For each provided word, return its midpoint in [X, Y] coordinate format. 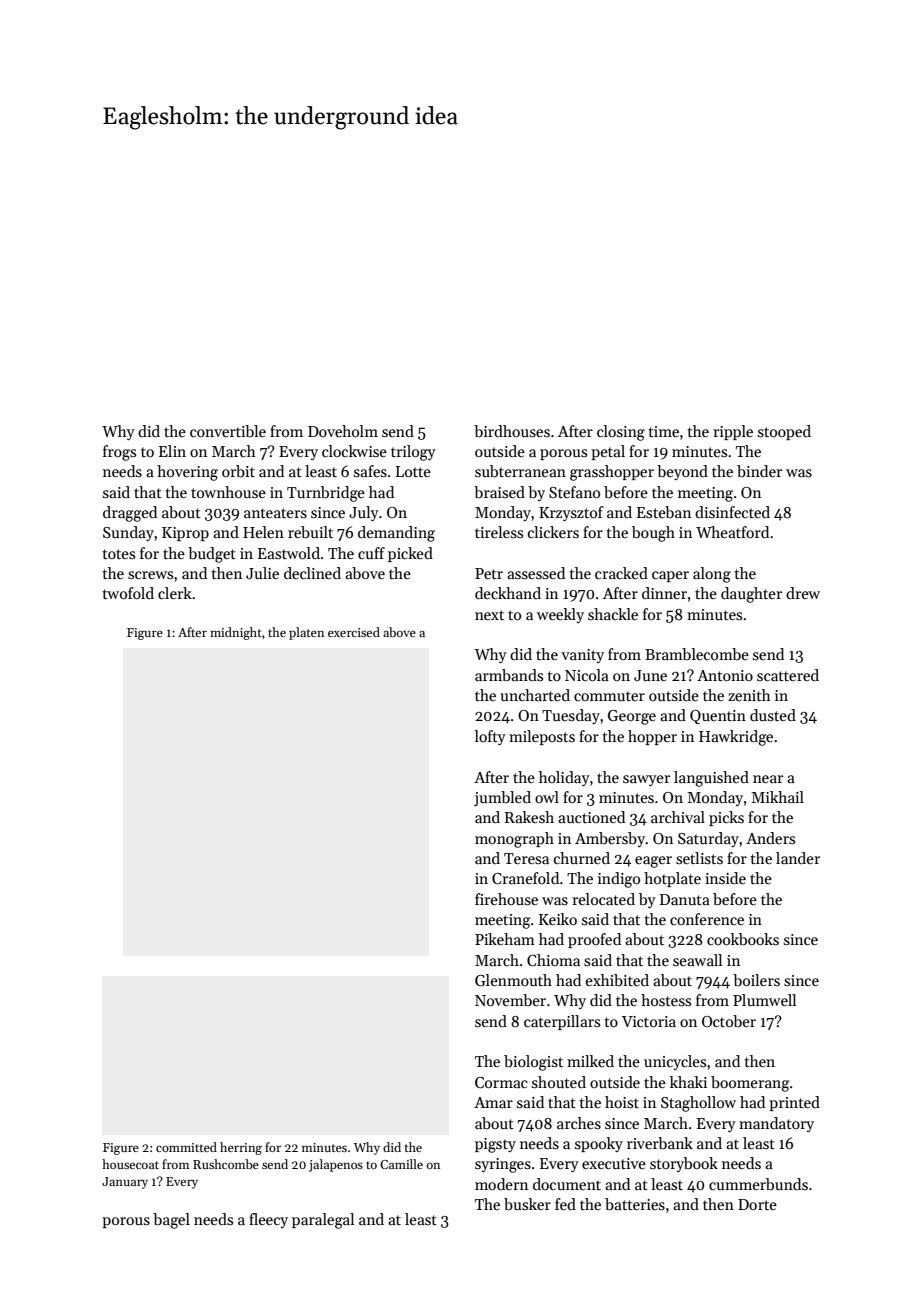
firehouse [506, 899]
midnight [236, 633]
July [364, 513]
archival [678, 817]
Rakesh [529, 817]
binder [759, 471]
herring [241, 1148]
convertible [228, 431]
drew [803, 593]
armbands [509, 675]
